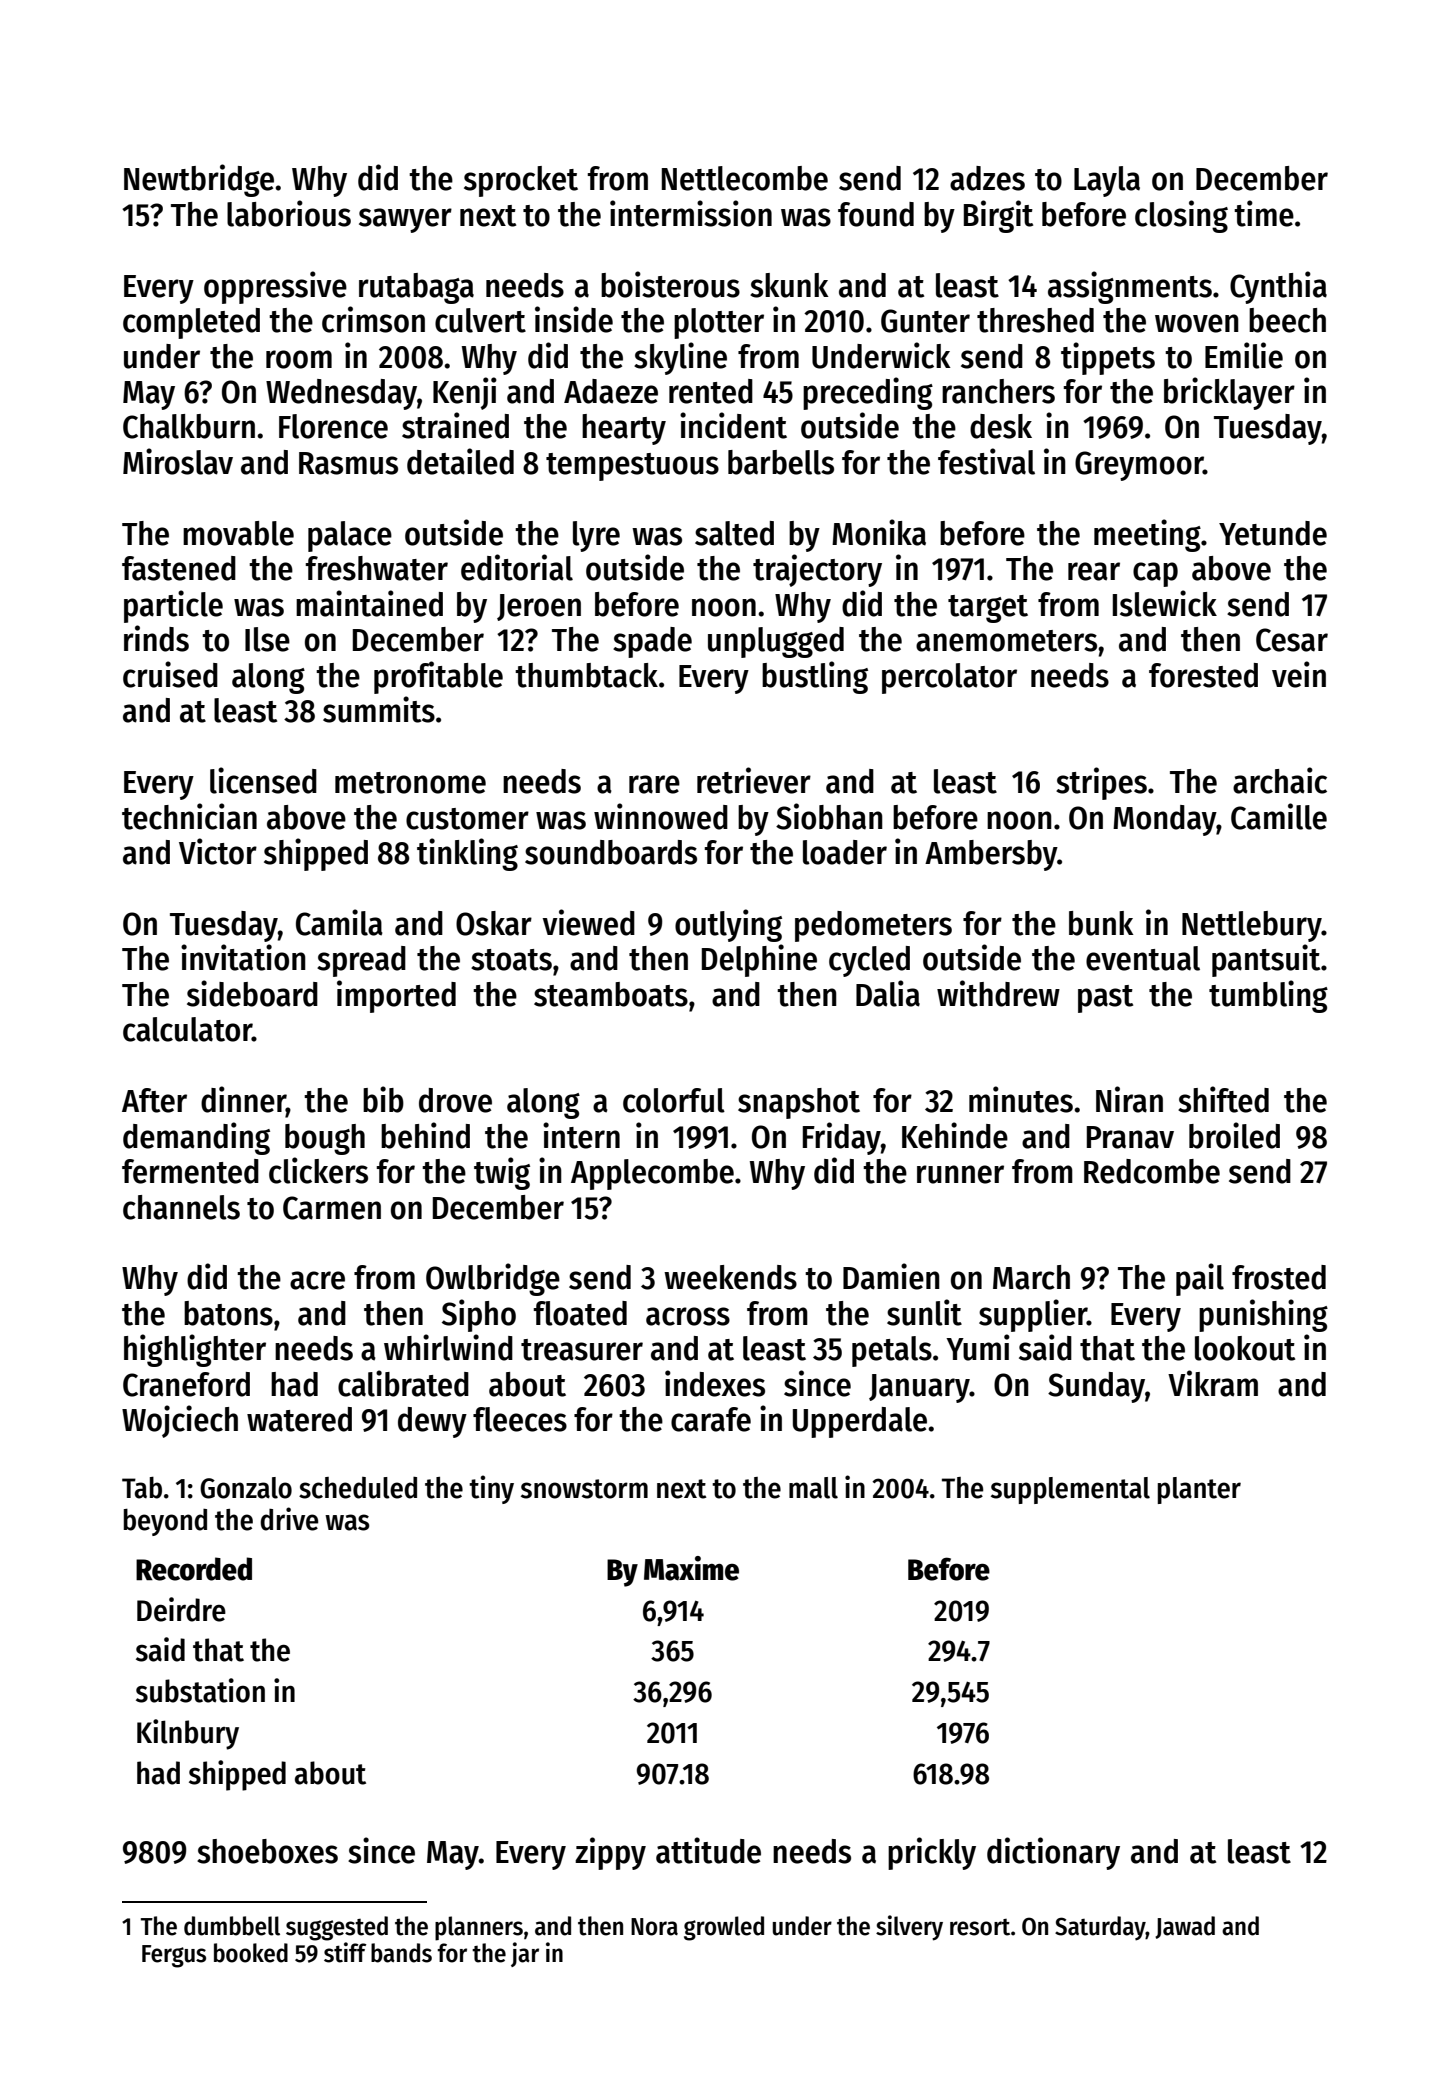 The height and width of the screenshot is (2100, 1450). What do you see at coordinates (199, 180) in the screenshot?
I see `Newtbridge` at bounding box center [199, 180].
